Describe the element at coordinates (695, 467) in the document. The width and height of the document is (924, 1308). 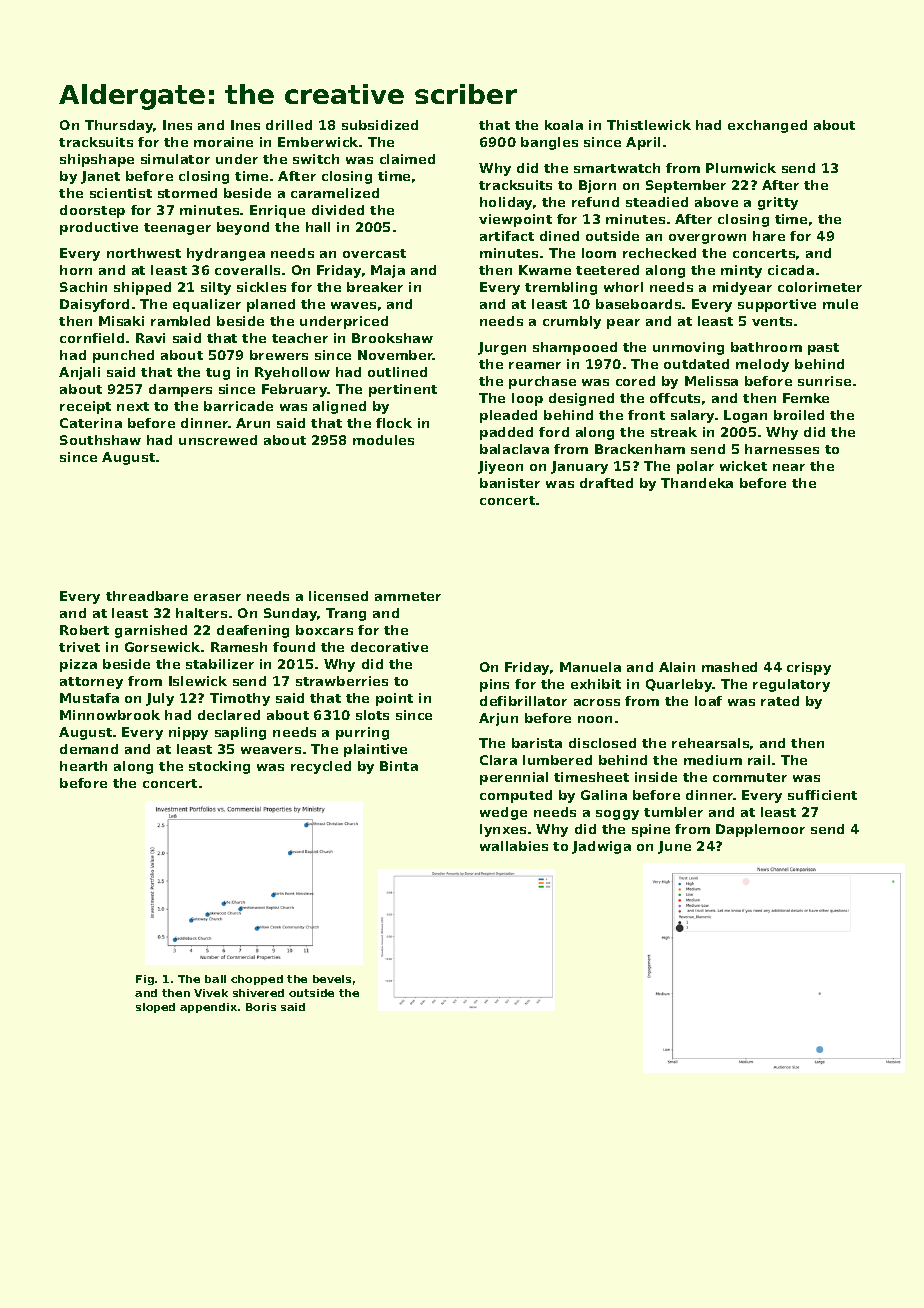
I see `polar` at that location.
